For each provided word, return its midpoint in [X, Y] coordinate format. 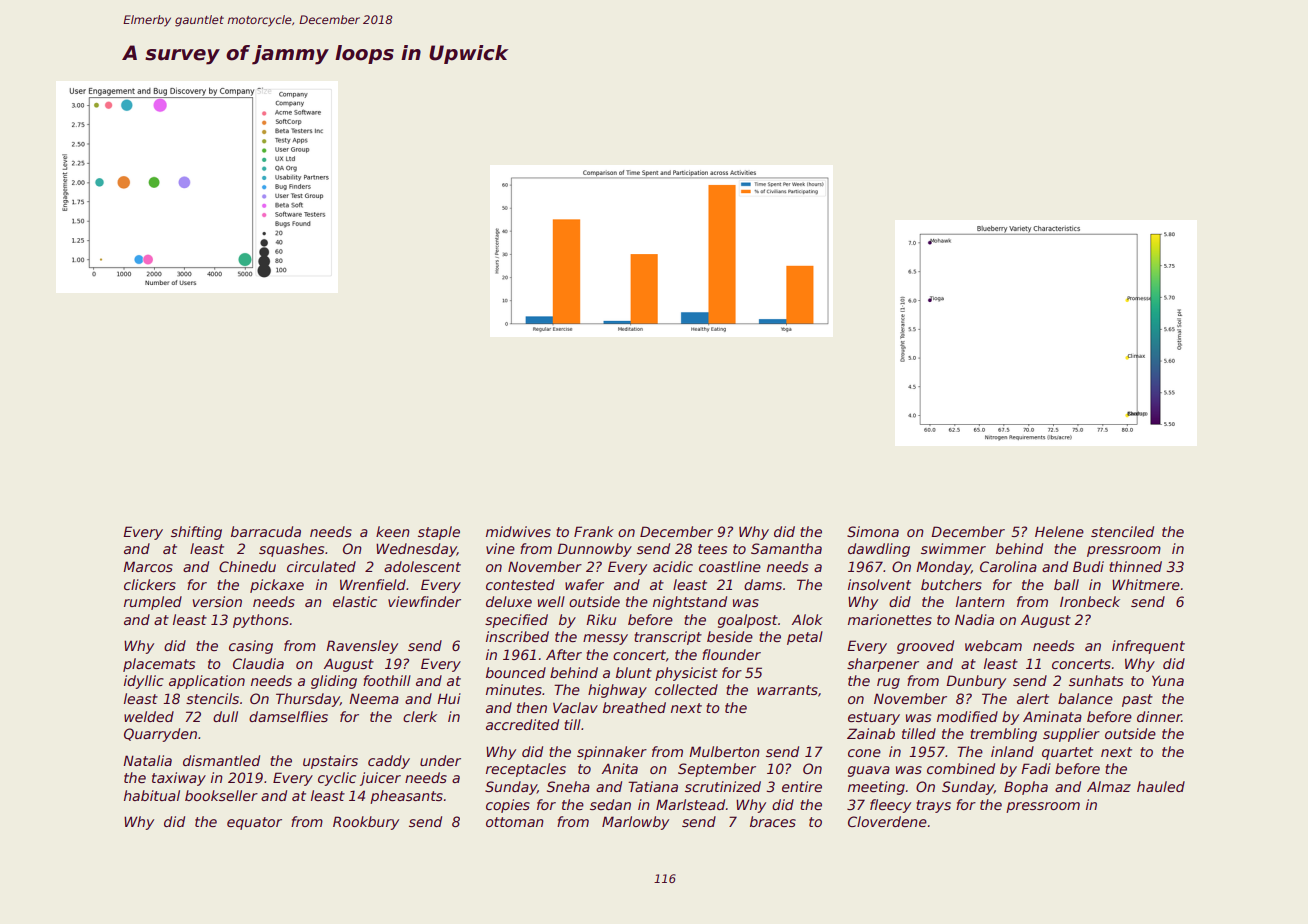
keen [393, 531]
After [564, 654]
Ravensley [362, 647]
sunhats [1096, 680]
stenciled [1122, 531]
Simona [873, 531]
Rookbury [366, 823]
